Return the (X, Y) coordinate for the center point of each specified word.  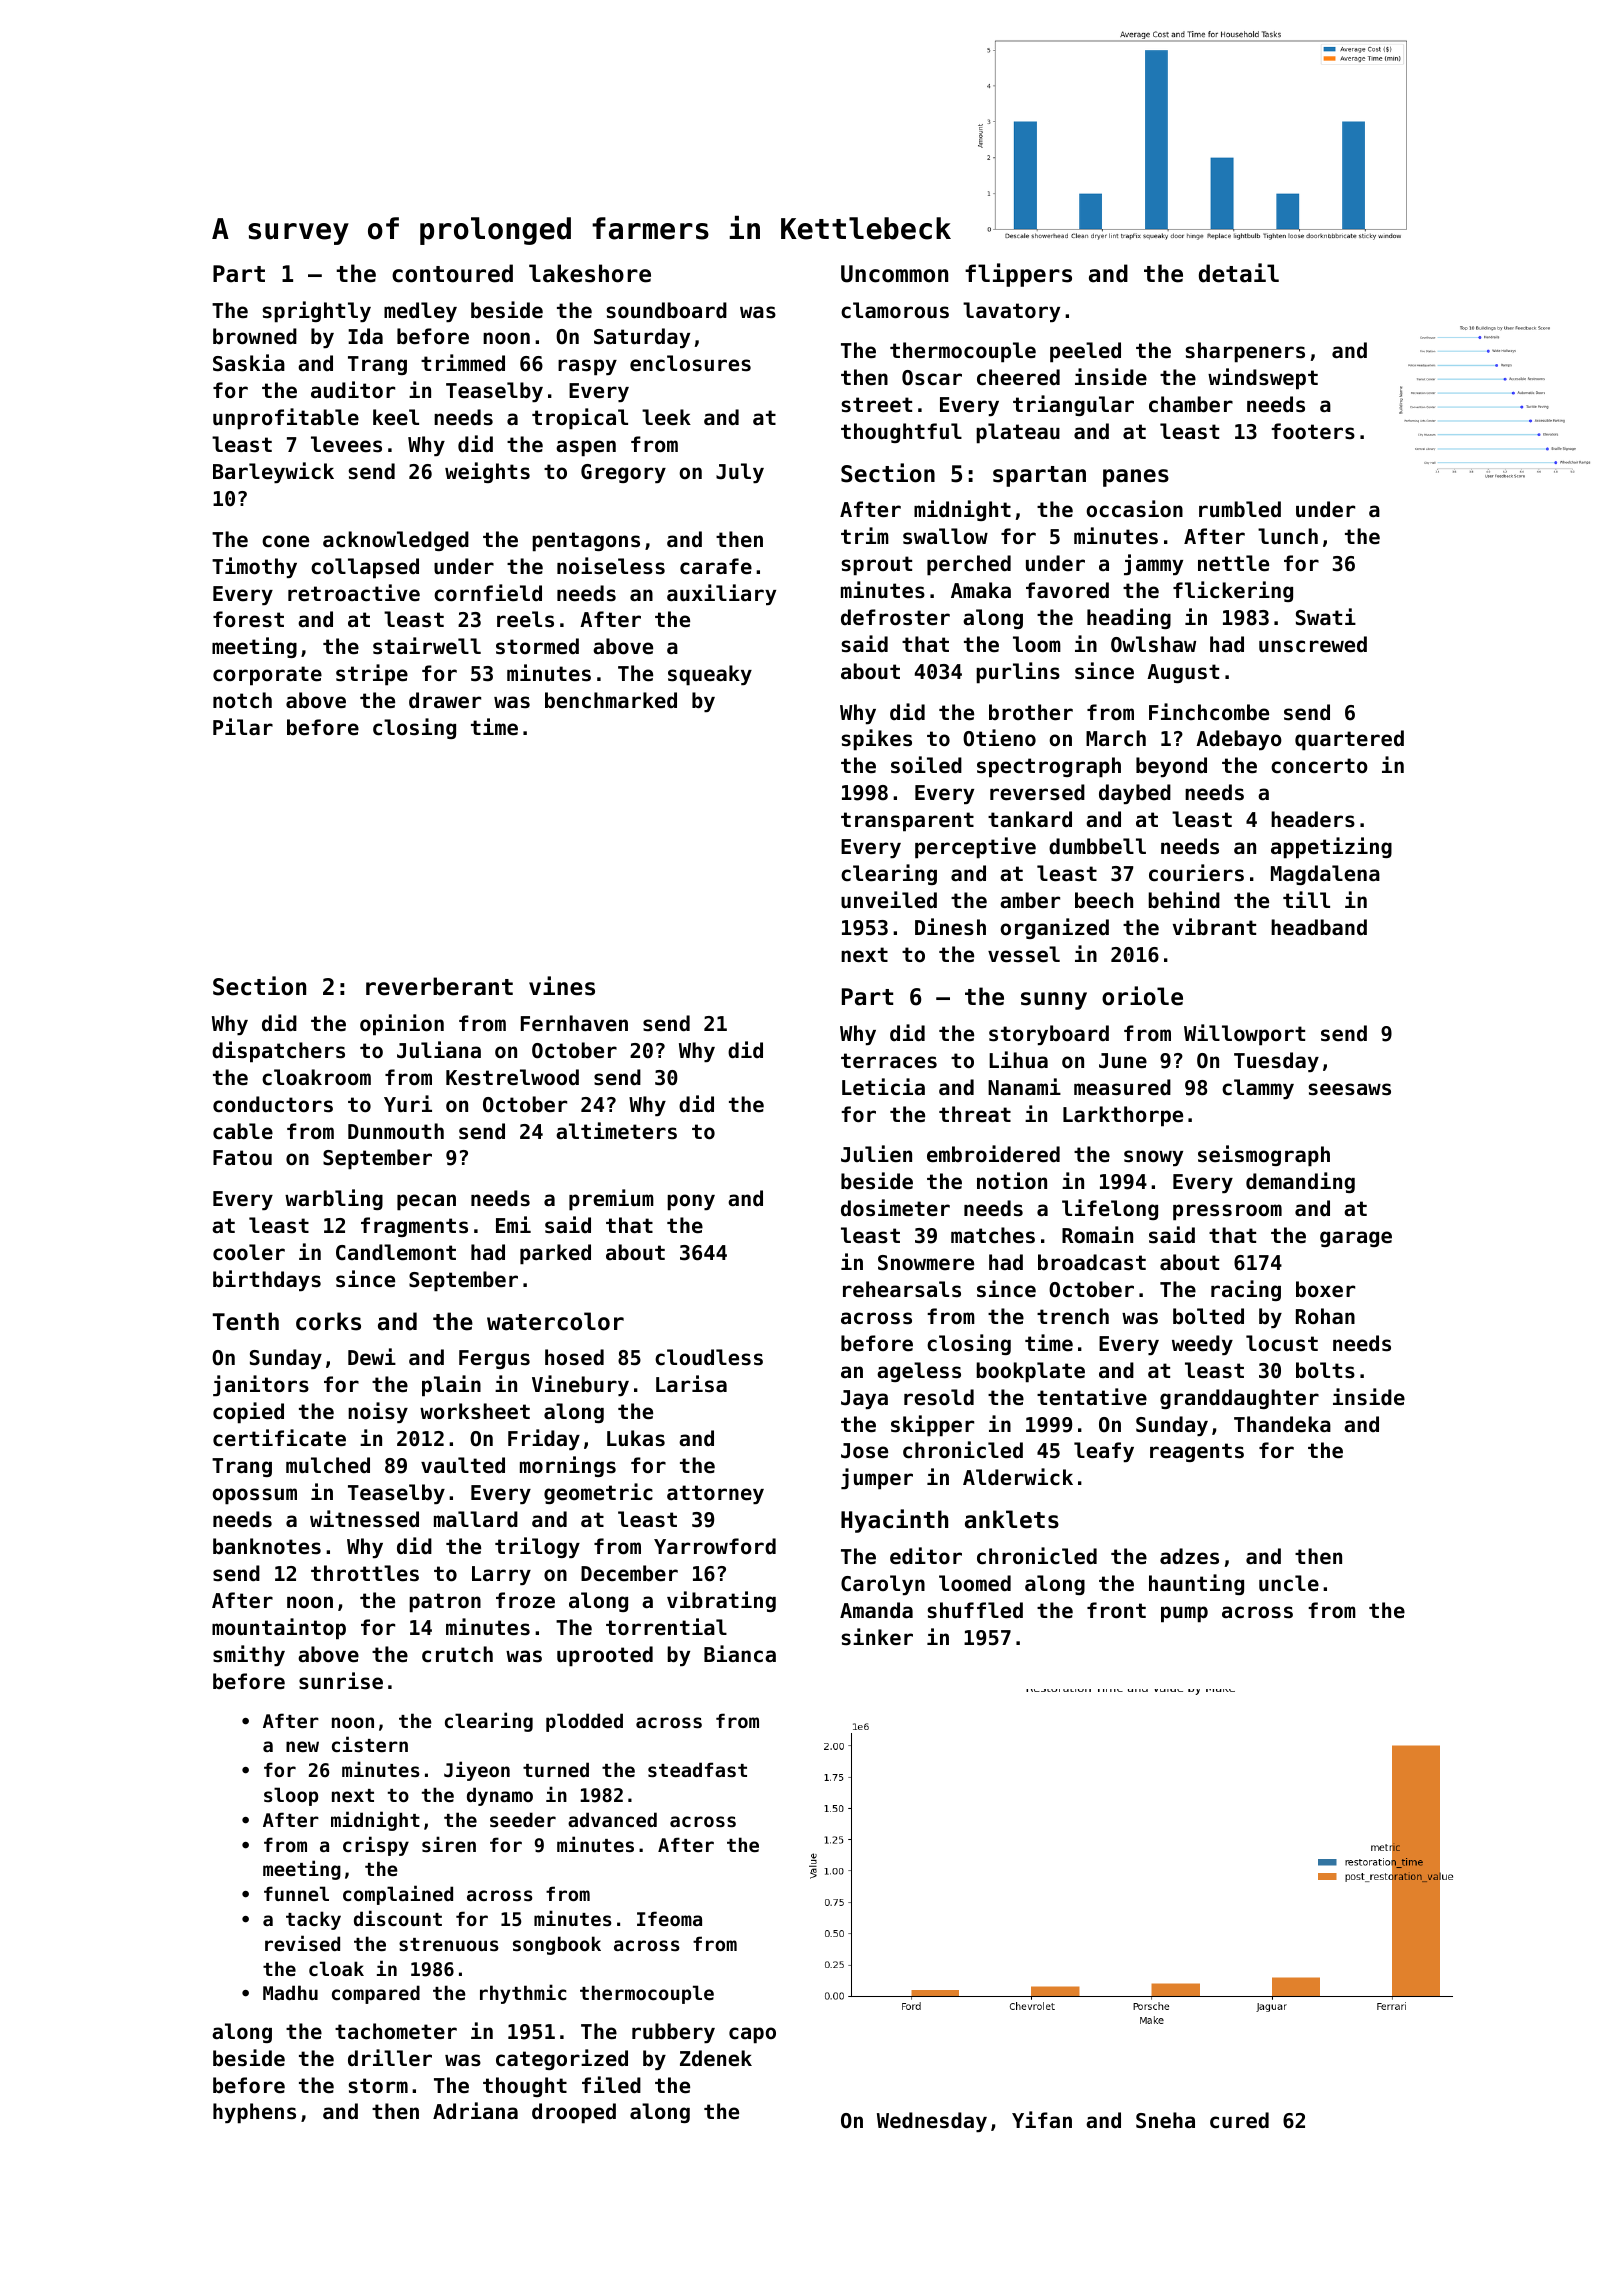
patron (445, 1603)
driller (390, 2058)
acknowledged (396, 541)
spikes (877, 740)
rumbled (1240, 509)
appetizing (1331, 848)
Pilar (243, 727)
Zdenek (716, 2058)
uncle (1289, 1583)
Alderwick (1018, 1477)
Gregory (623, 473)
